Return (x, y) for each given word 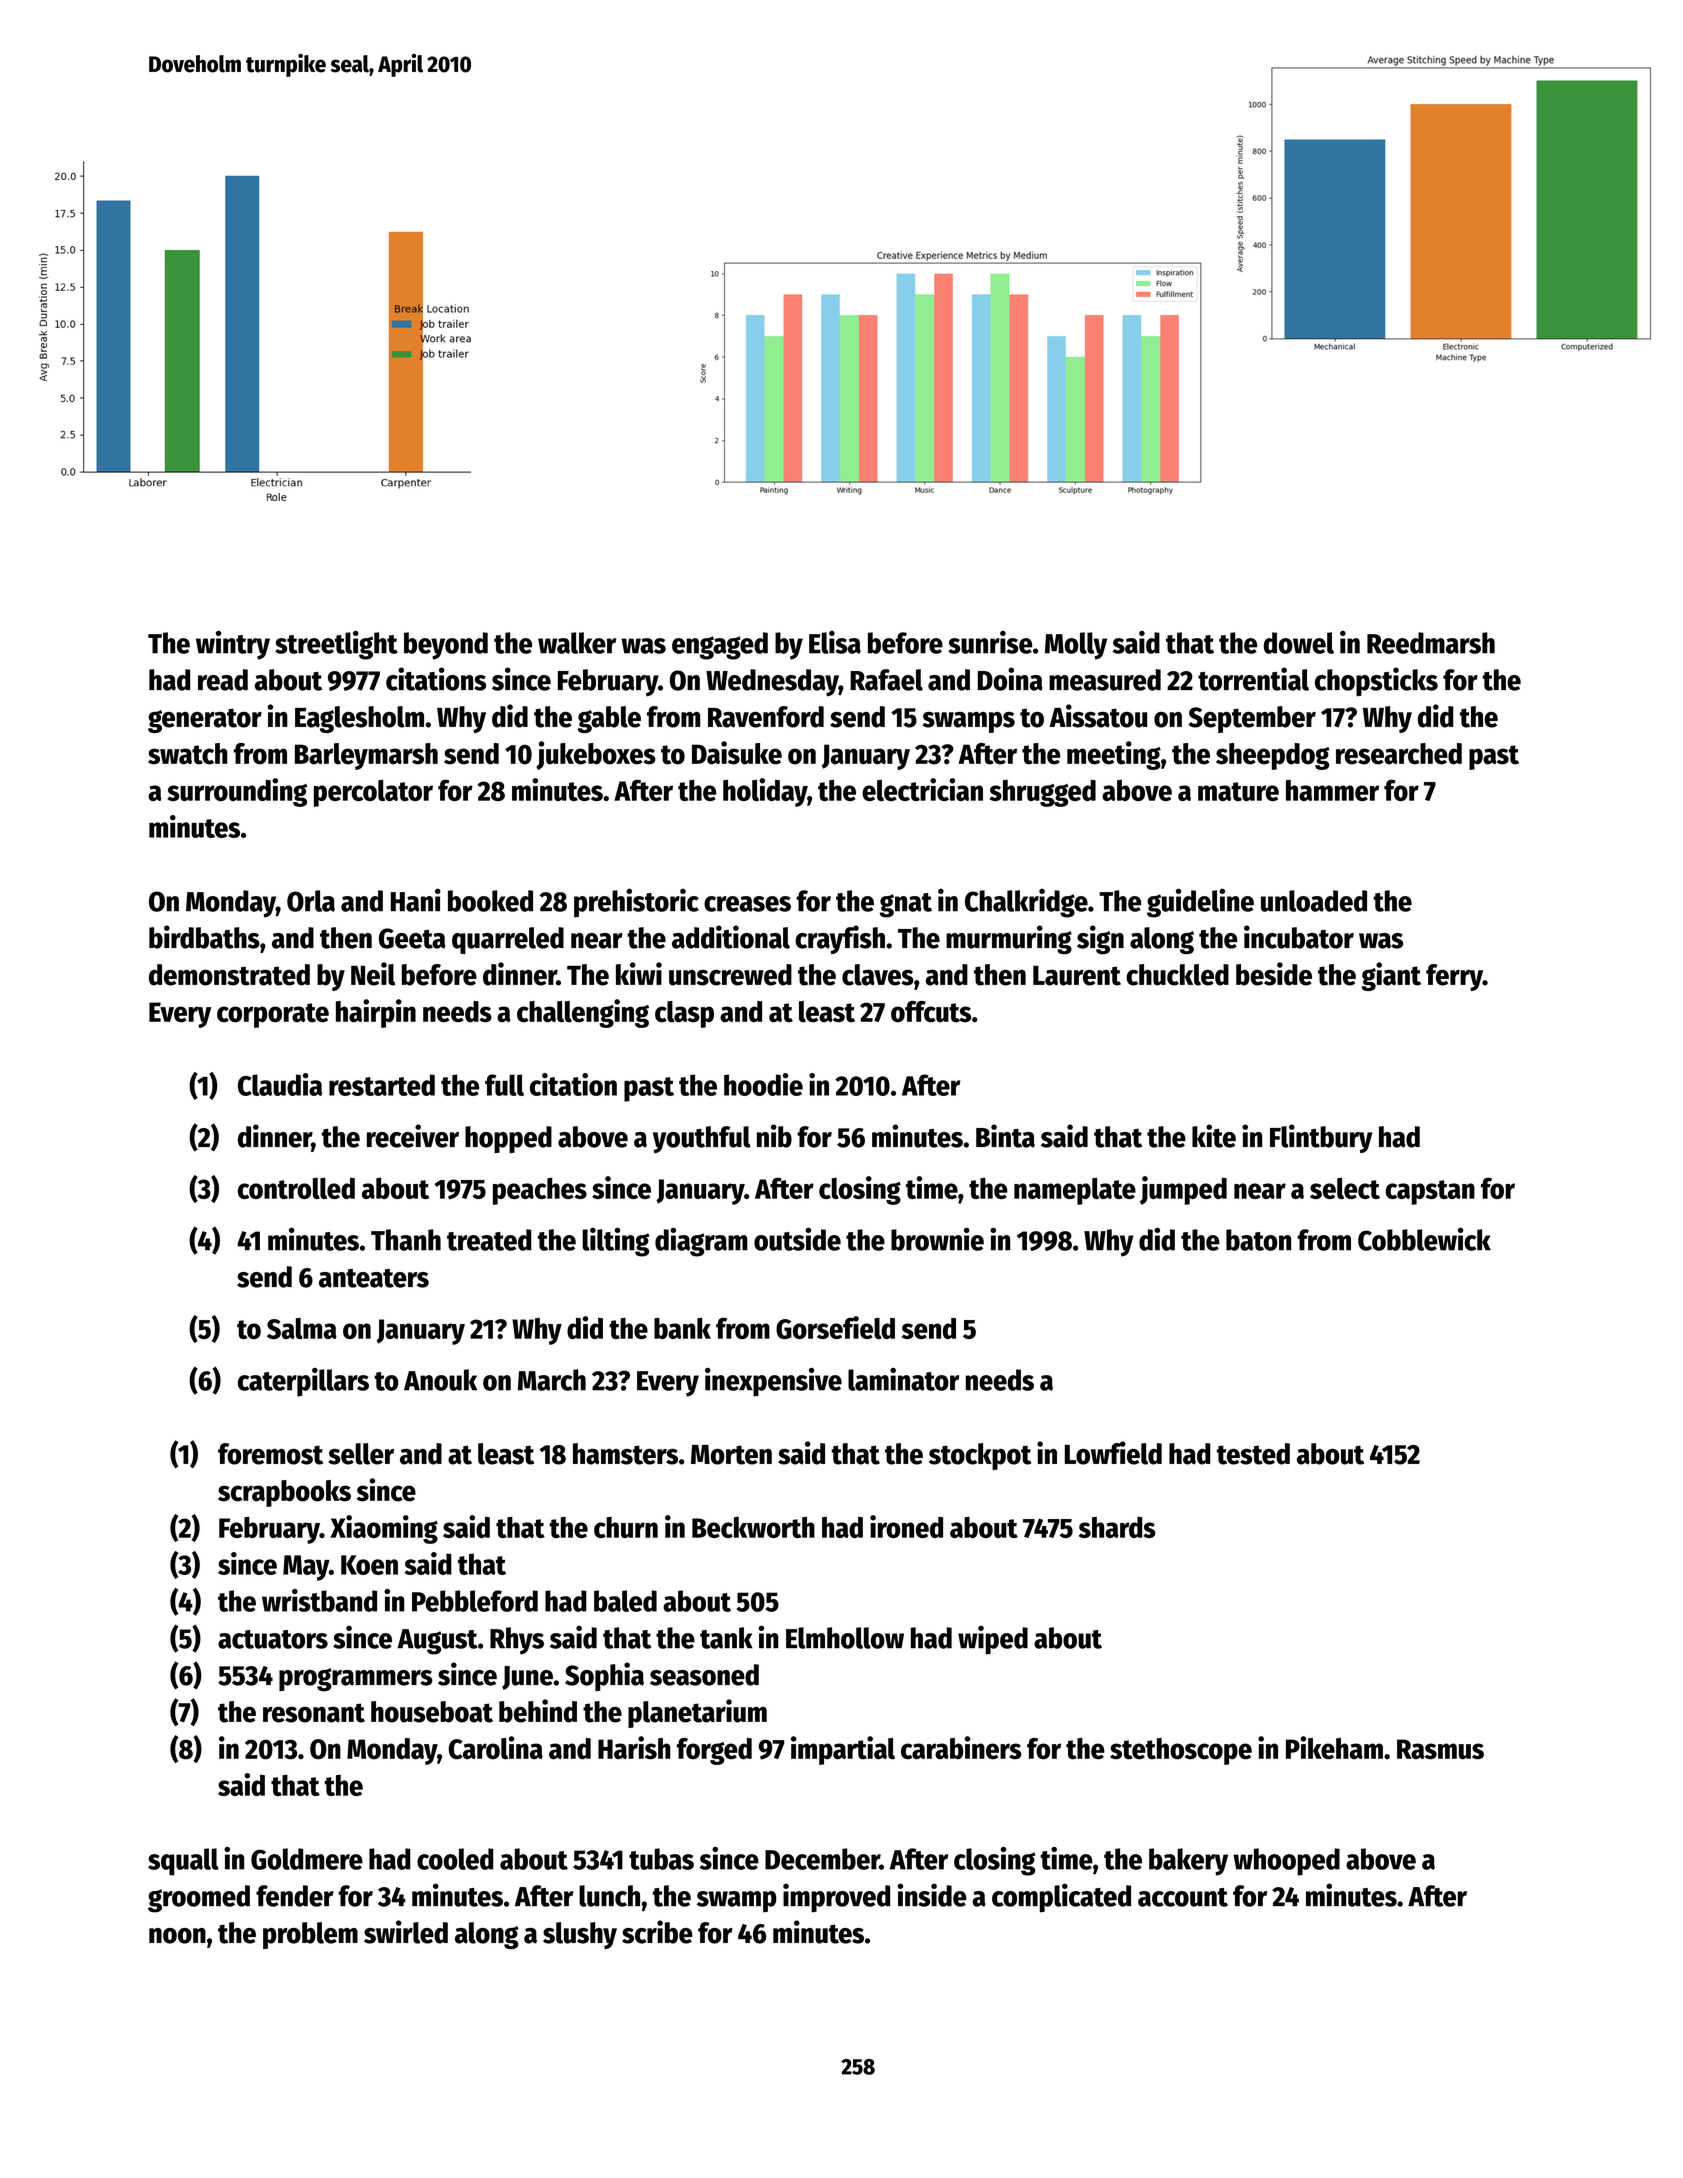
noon (177, 1936)
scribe (657, 1932)
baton (1258, 1240)
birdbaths (204, 937)
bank (682, 1328)
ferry (1454, 977)
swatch (187, 754)
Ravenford (766, 717)
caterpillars (303, 1382)
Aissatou (1098, 716)
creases (747, 904)
